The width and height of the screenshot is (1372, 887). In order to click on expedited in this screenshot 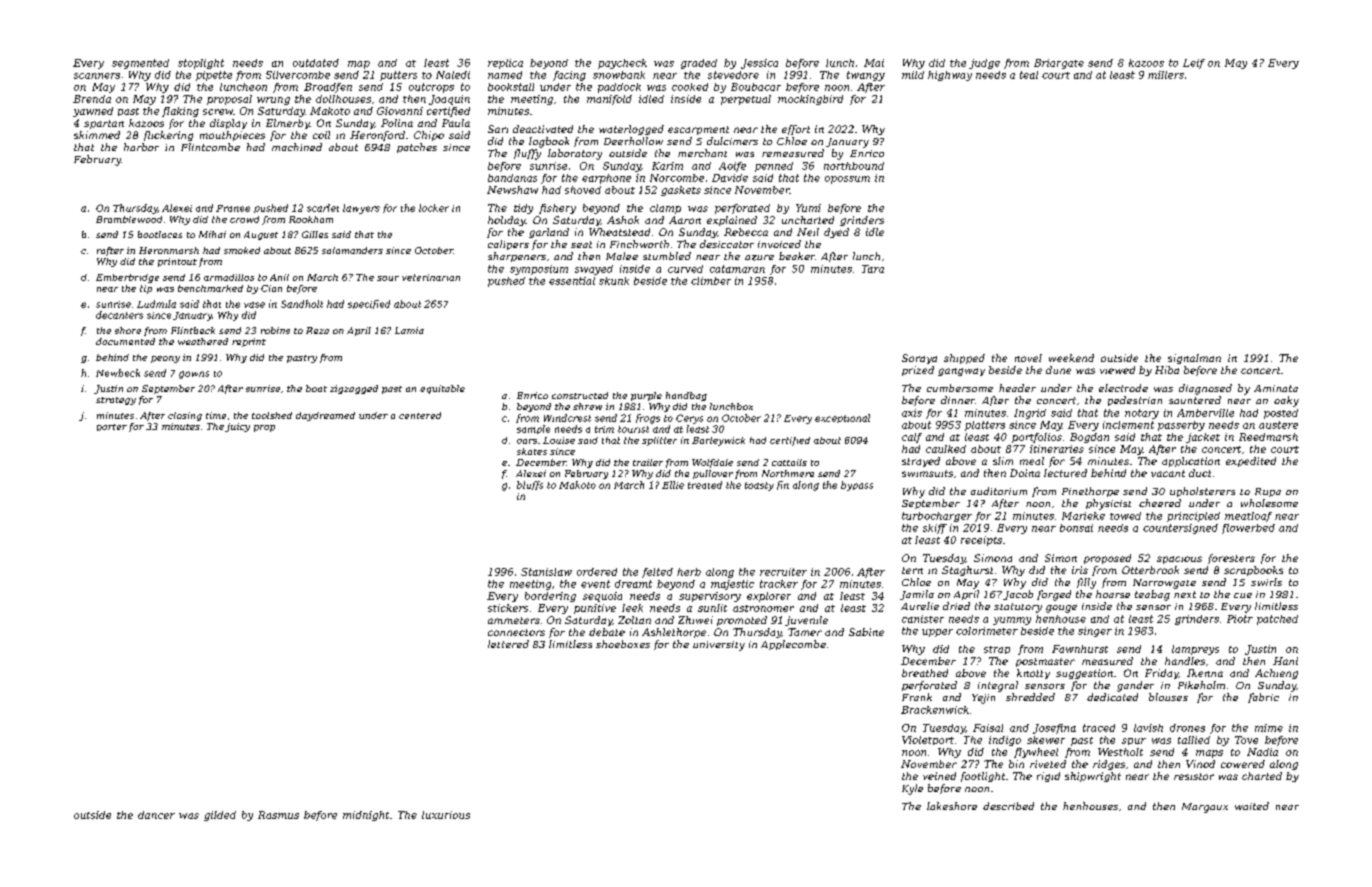, I will do `click(1251, 462)`.
